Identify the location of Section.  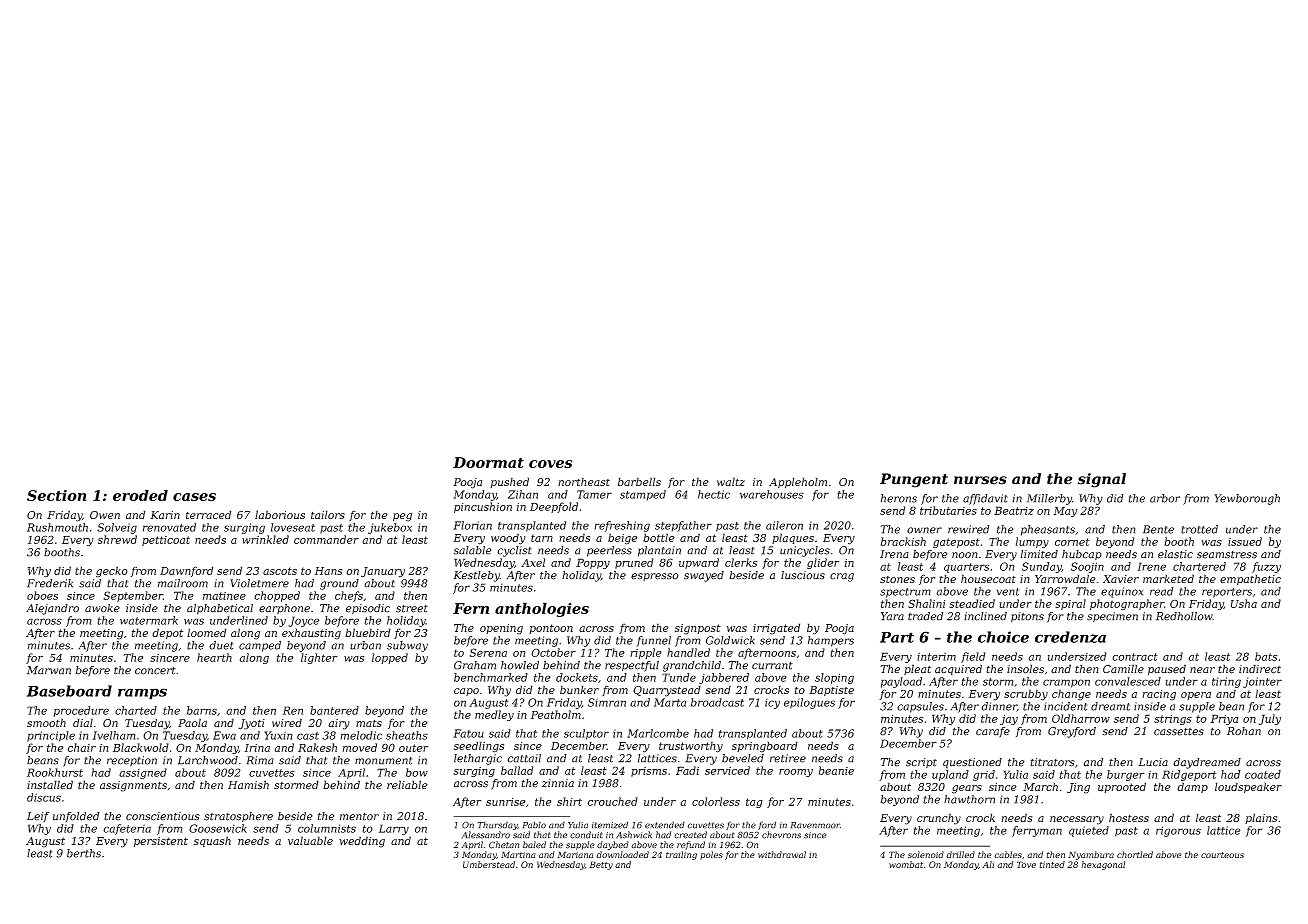
(56, 495).
